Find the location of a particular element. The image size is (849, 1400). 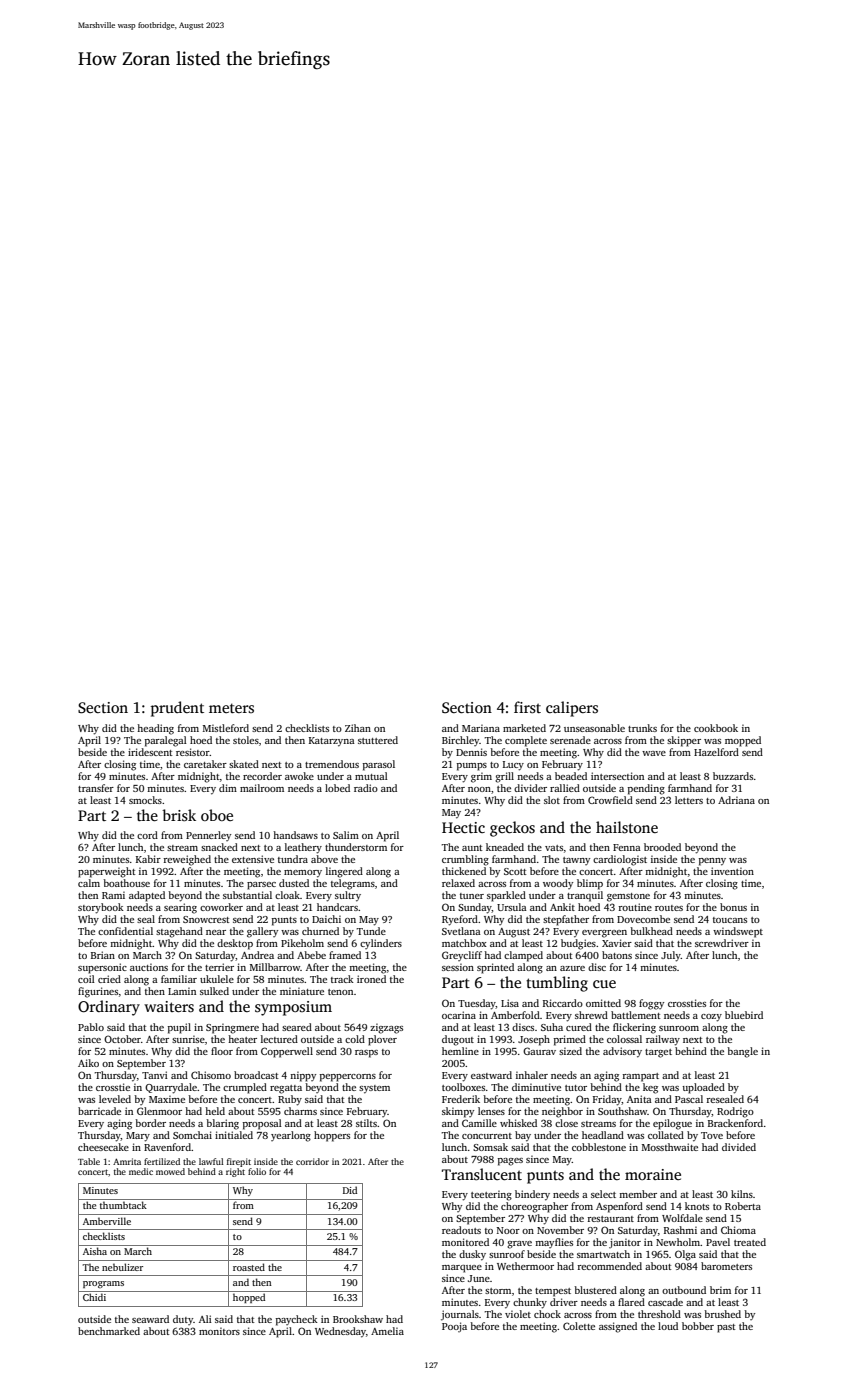

Maxime is located at coordinates (167, 1099).
